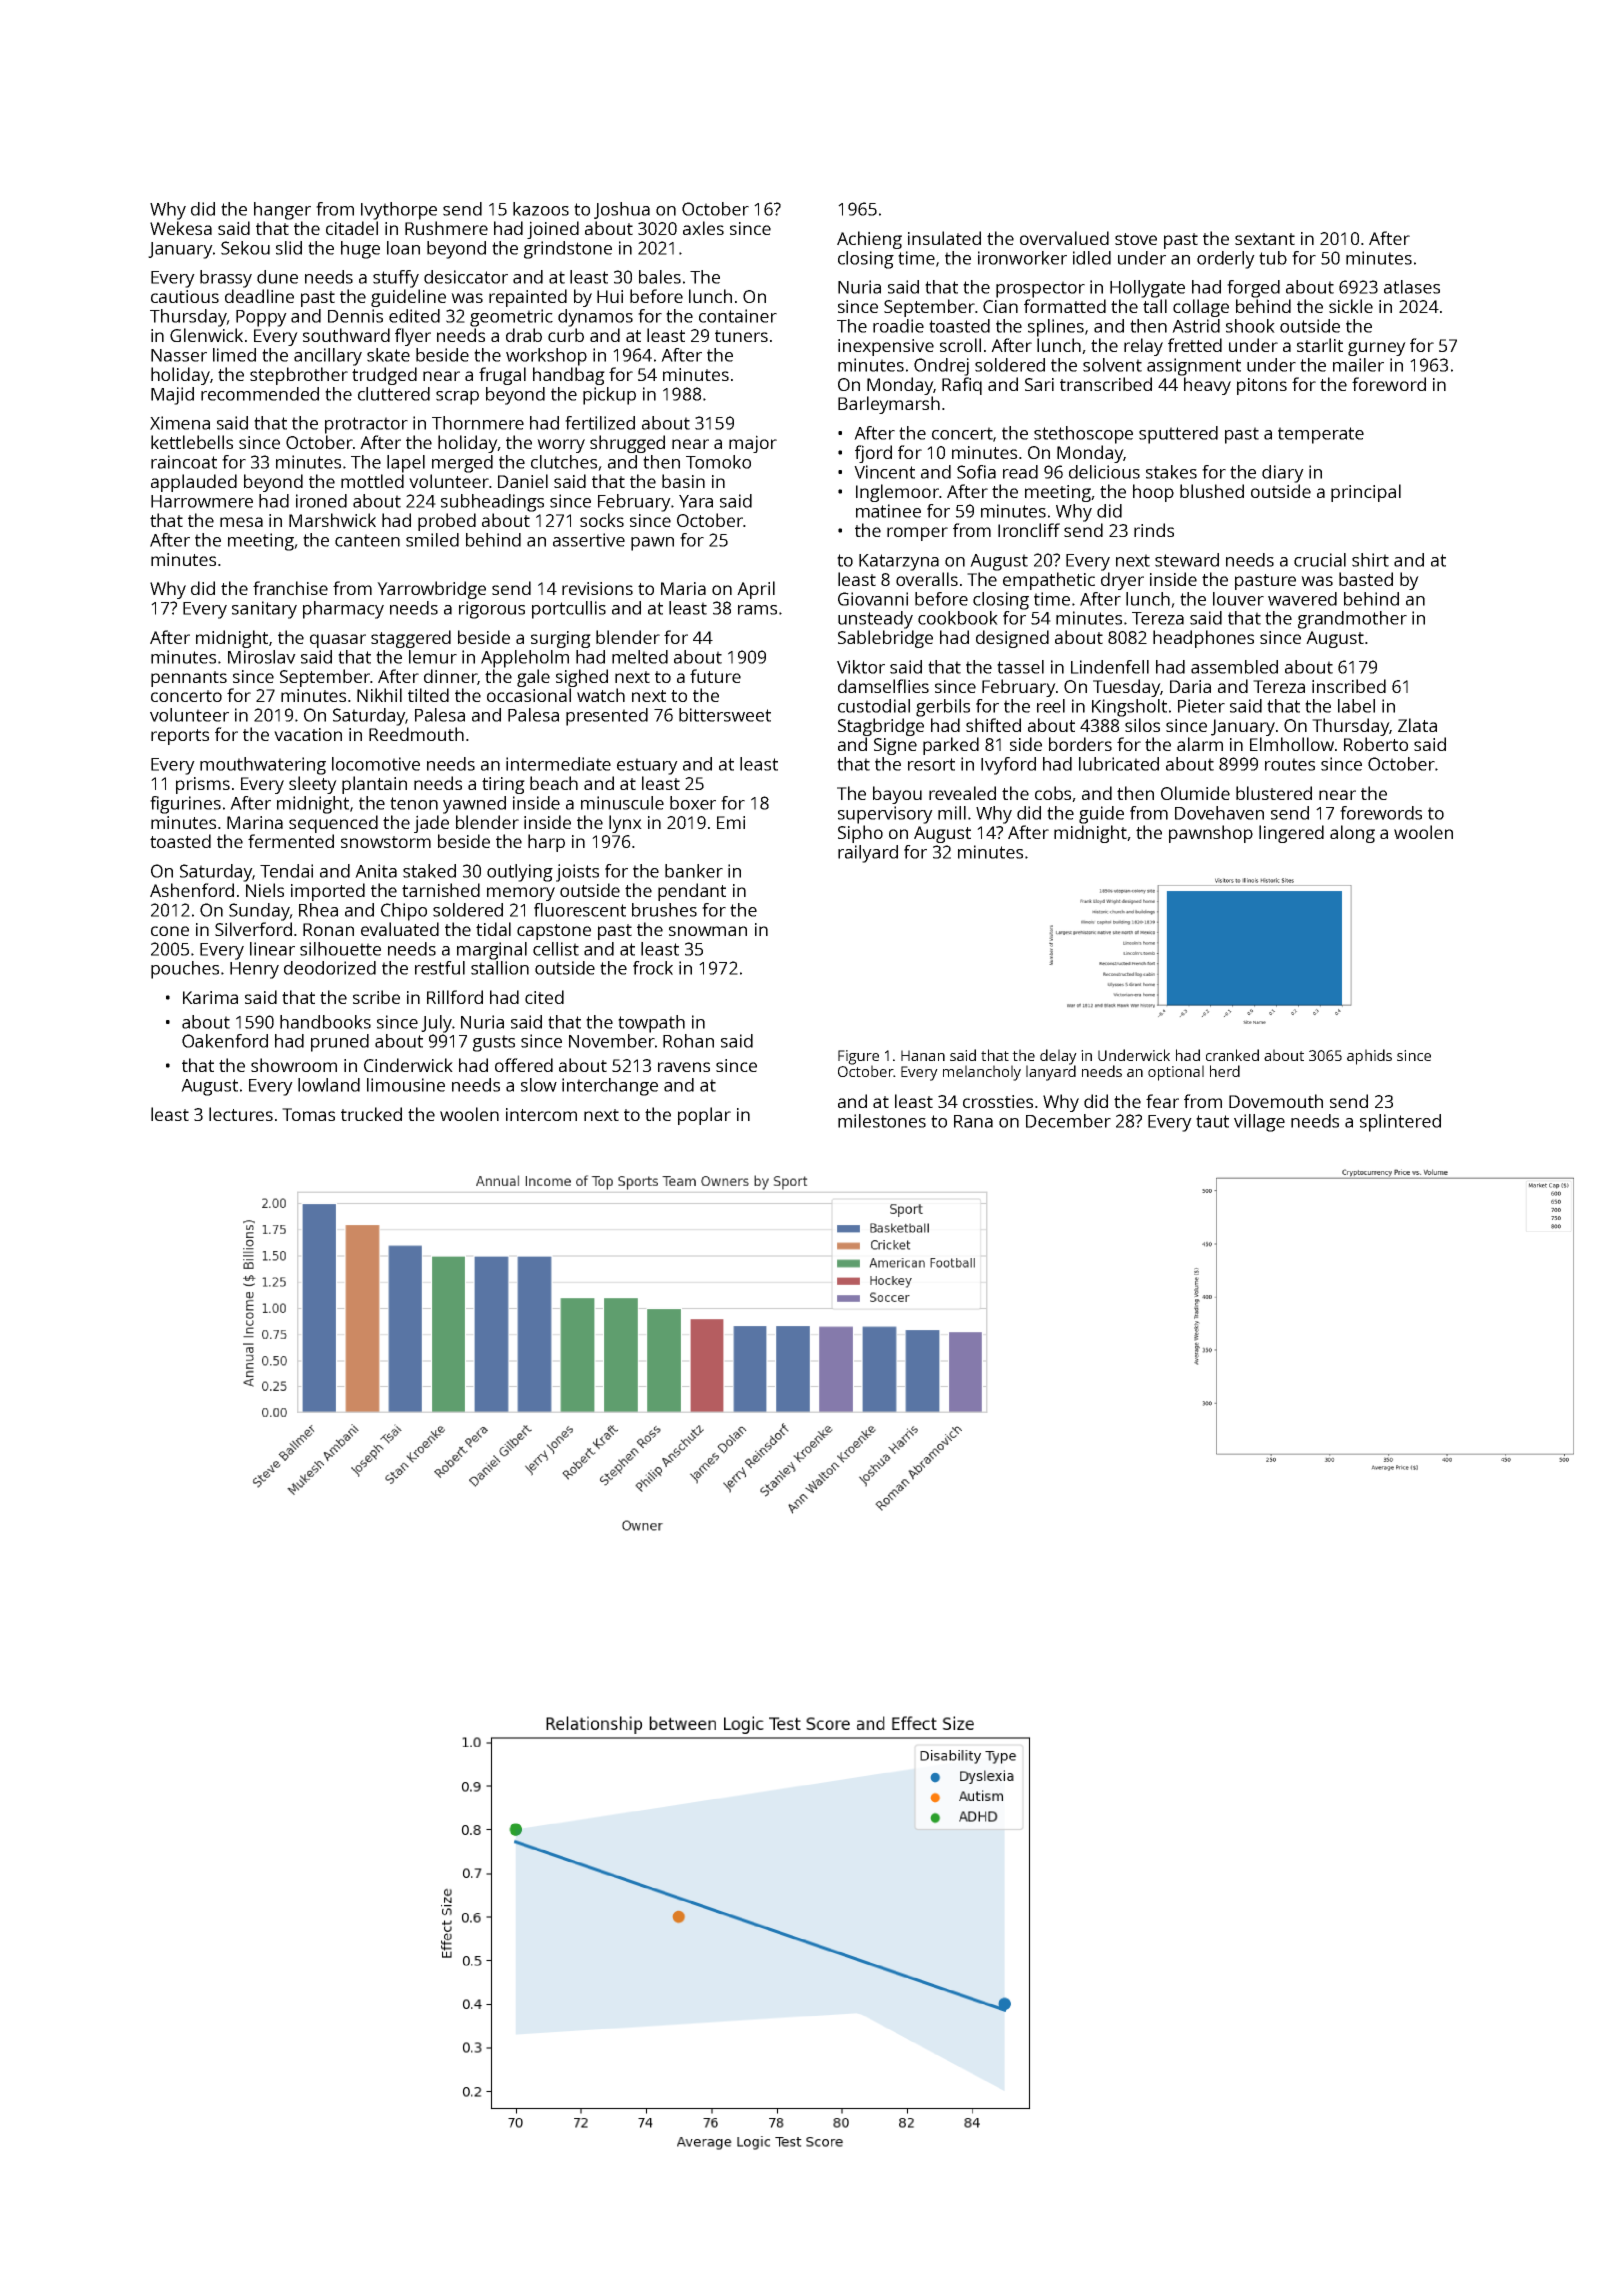 The width and height of the page is (1620, 2292). Describe the element at coordinates (325, 1022) in the page. I see `handbooks` at that location.
